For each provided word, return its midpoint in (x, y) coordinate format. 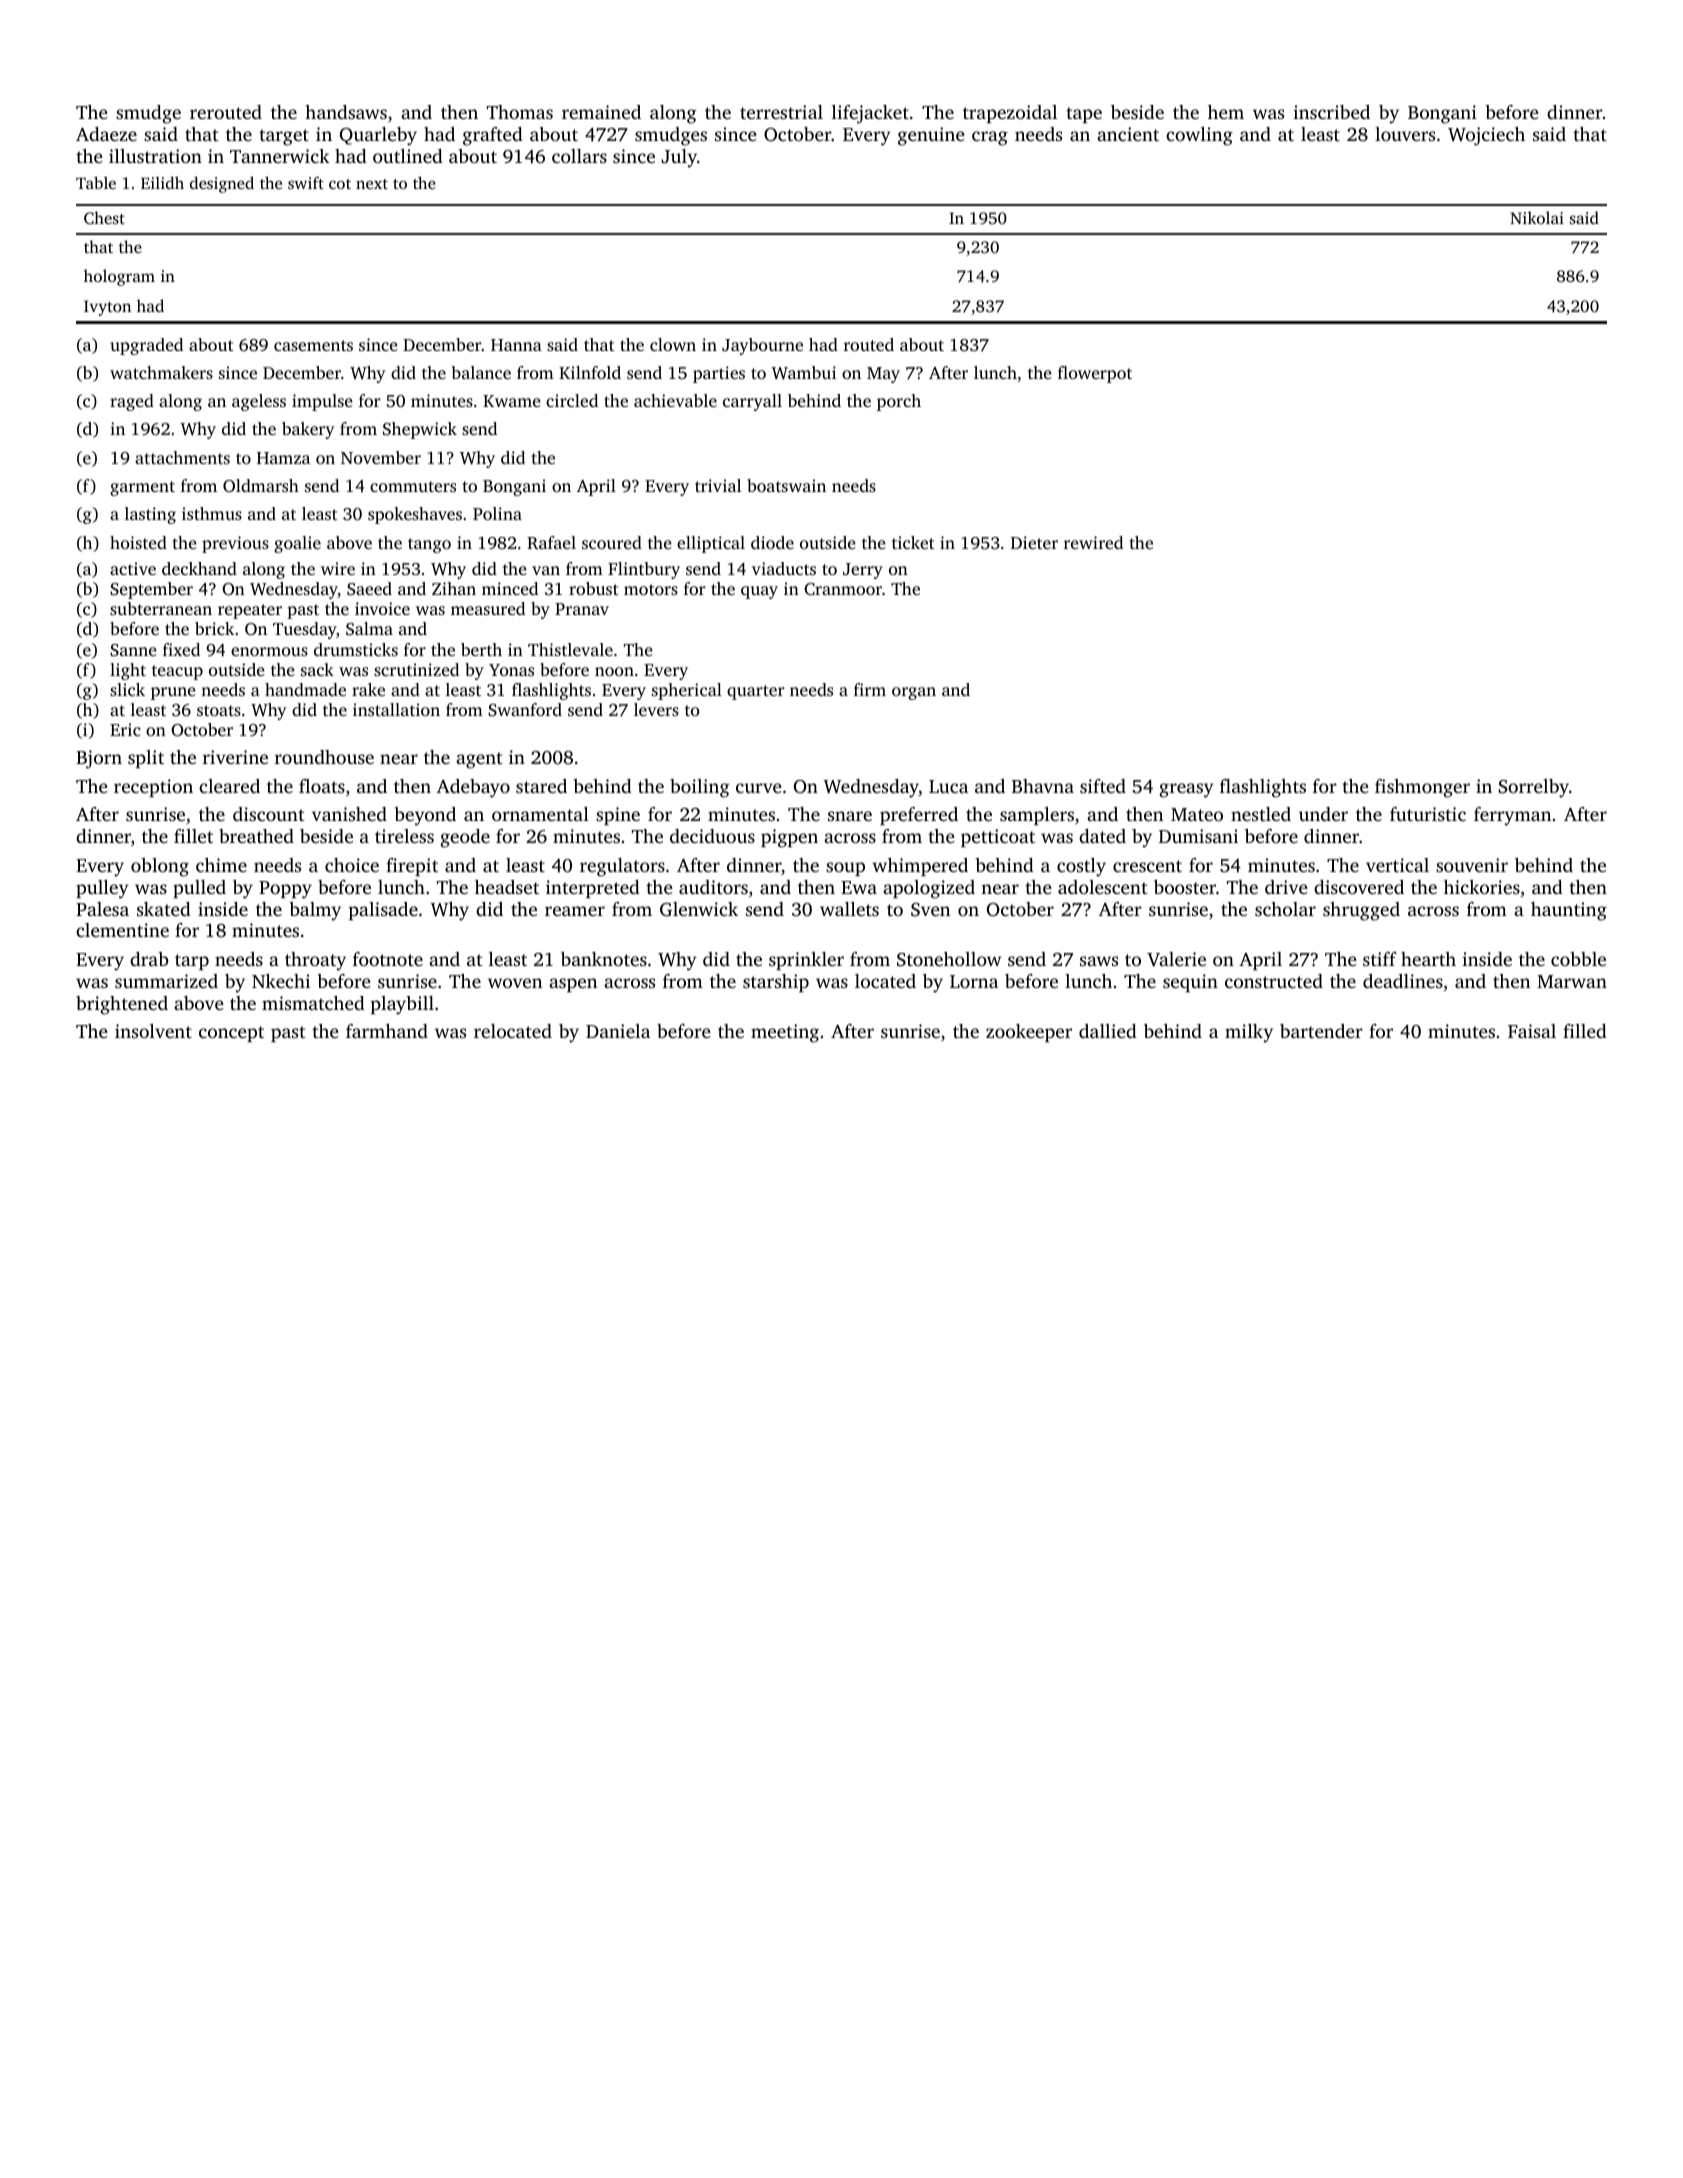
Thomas (520, 112)
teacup (177, 672)
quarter (756, 692)
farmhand (387, 1031)
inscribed (1331, 112)
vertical (1397, 865)
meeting (785, 1033)
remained (601, 112)
